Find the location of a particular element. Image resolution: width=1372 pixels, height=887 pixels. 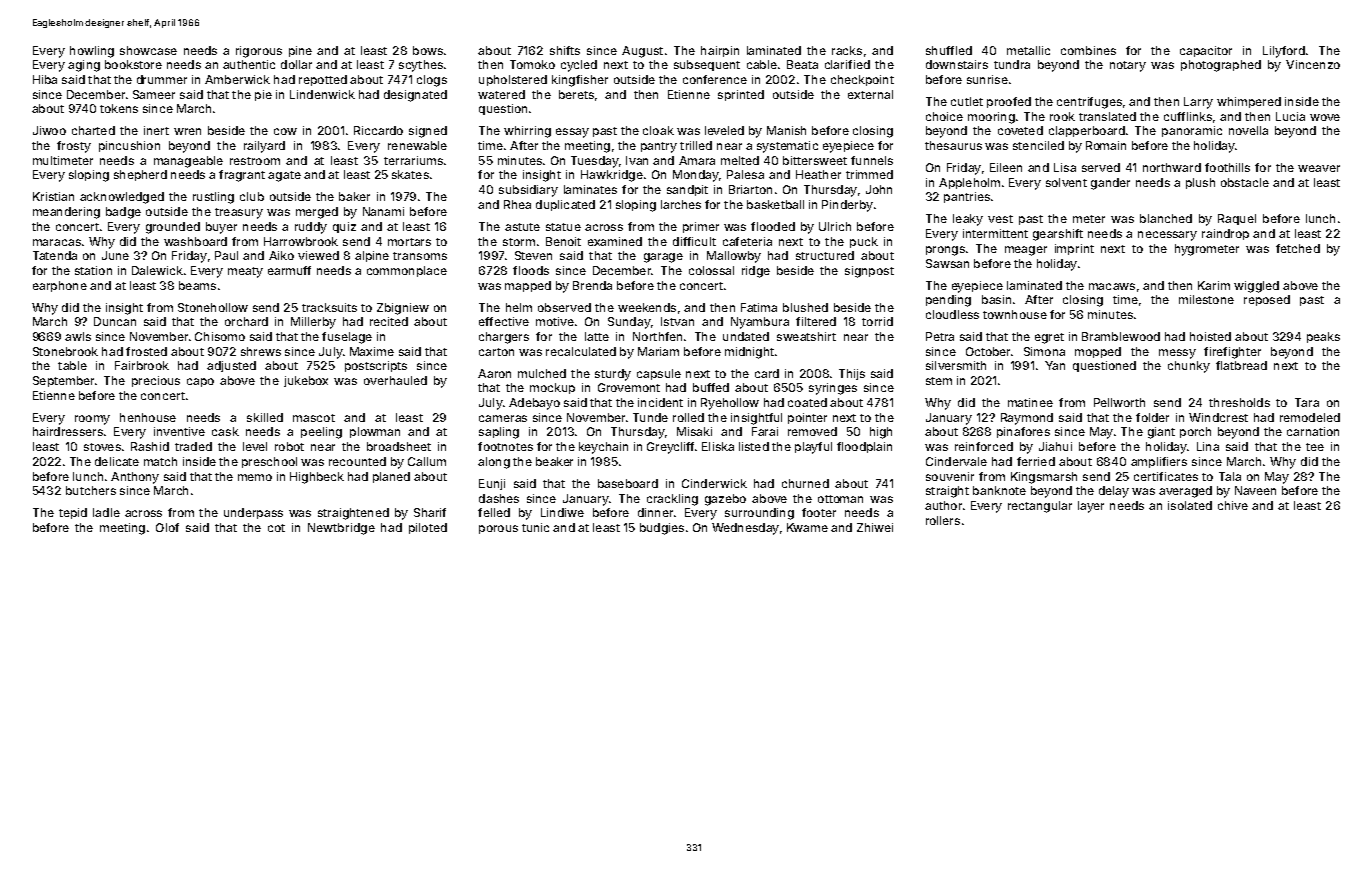

treasury is located at coordinates (239, 213).
